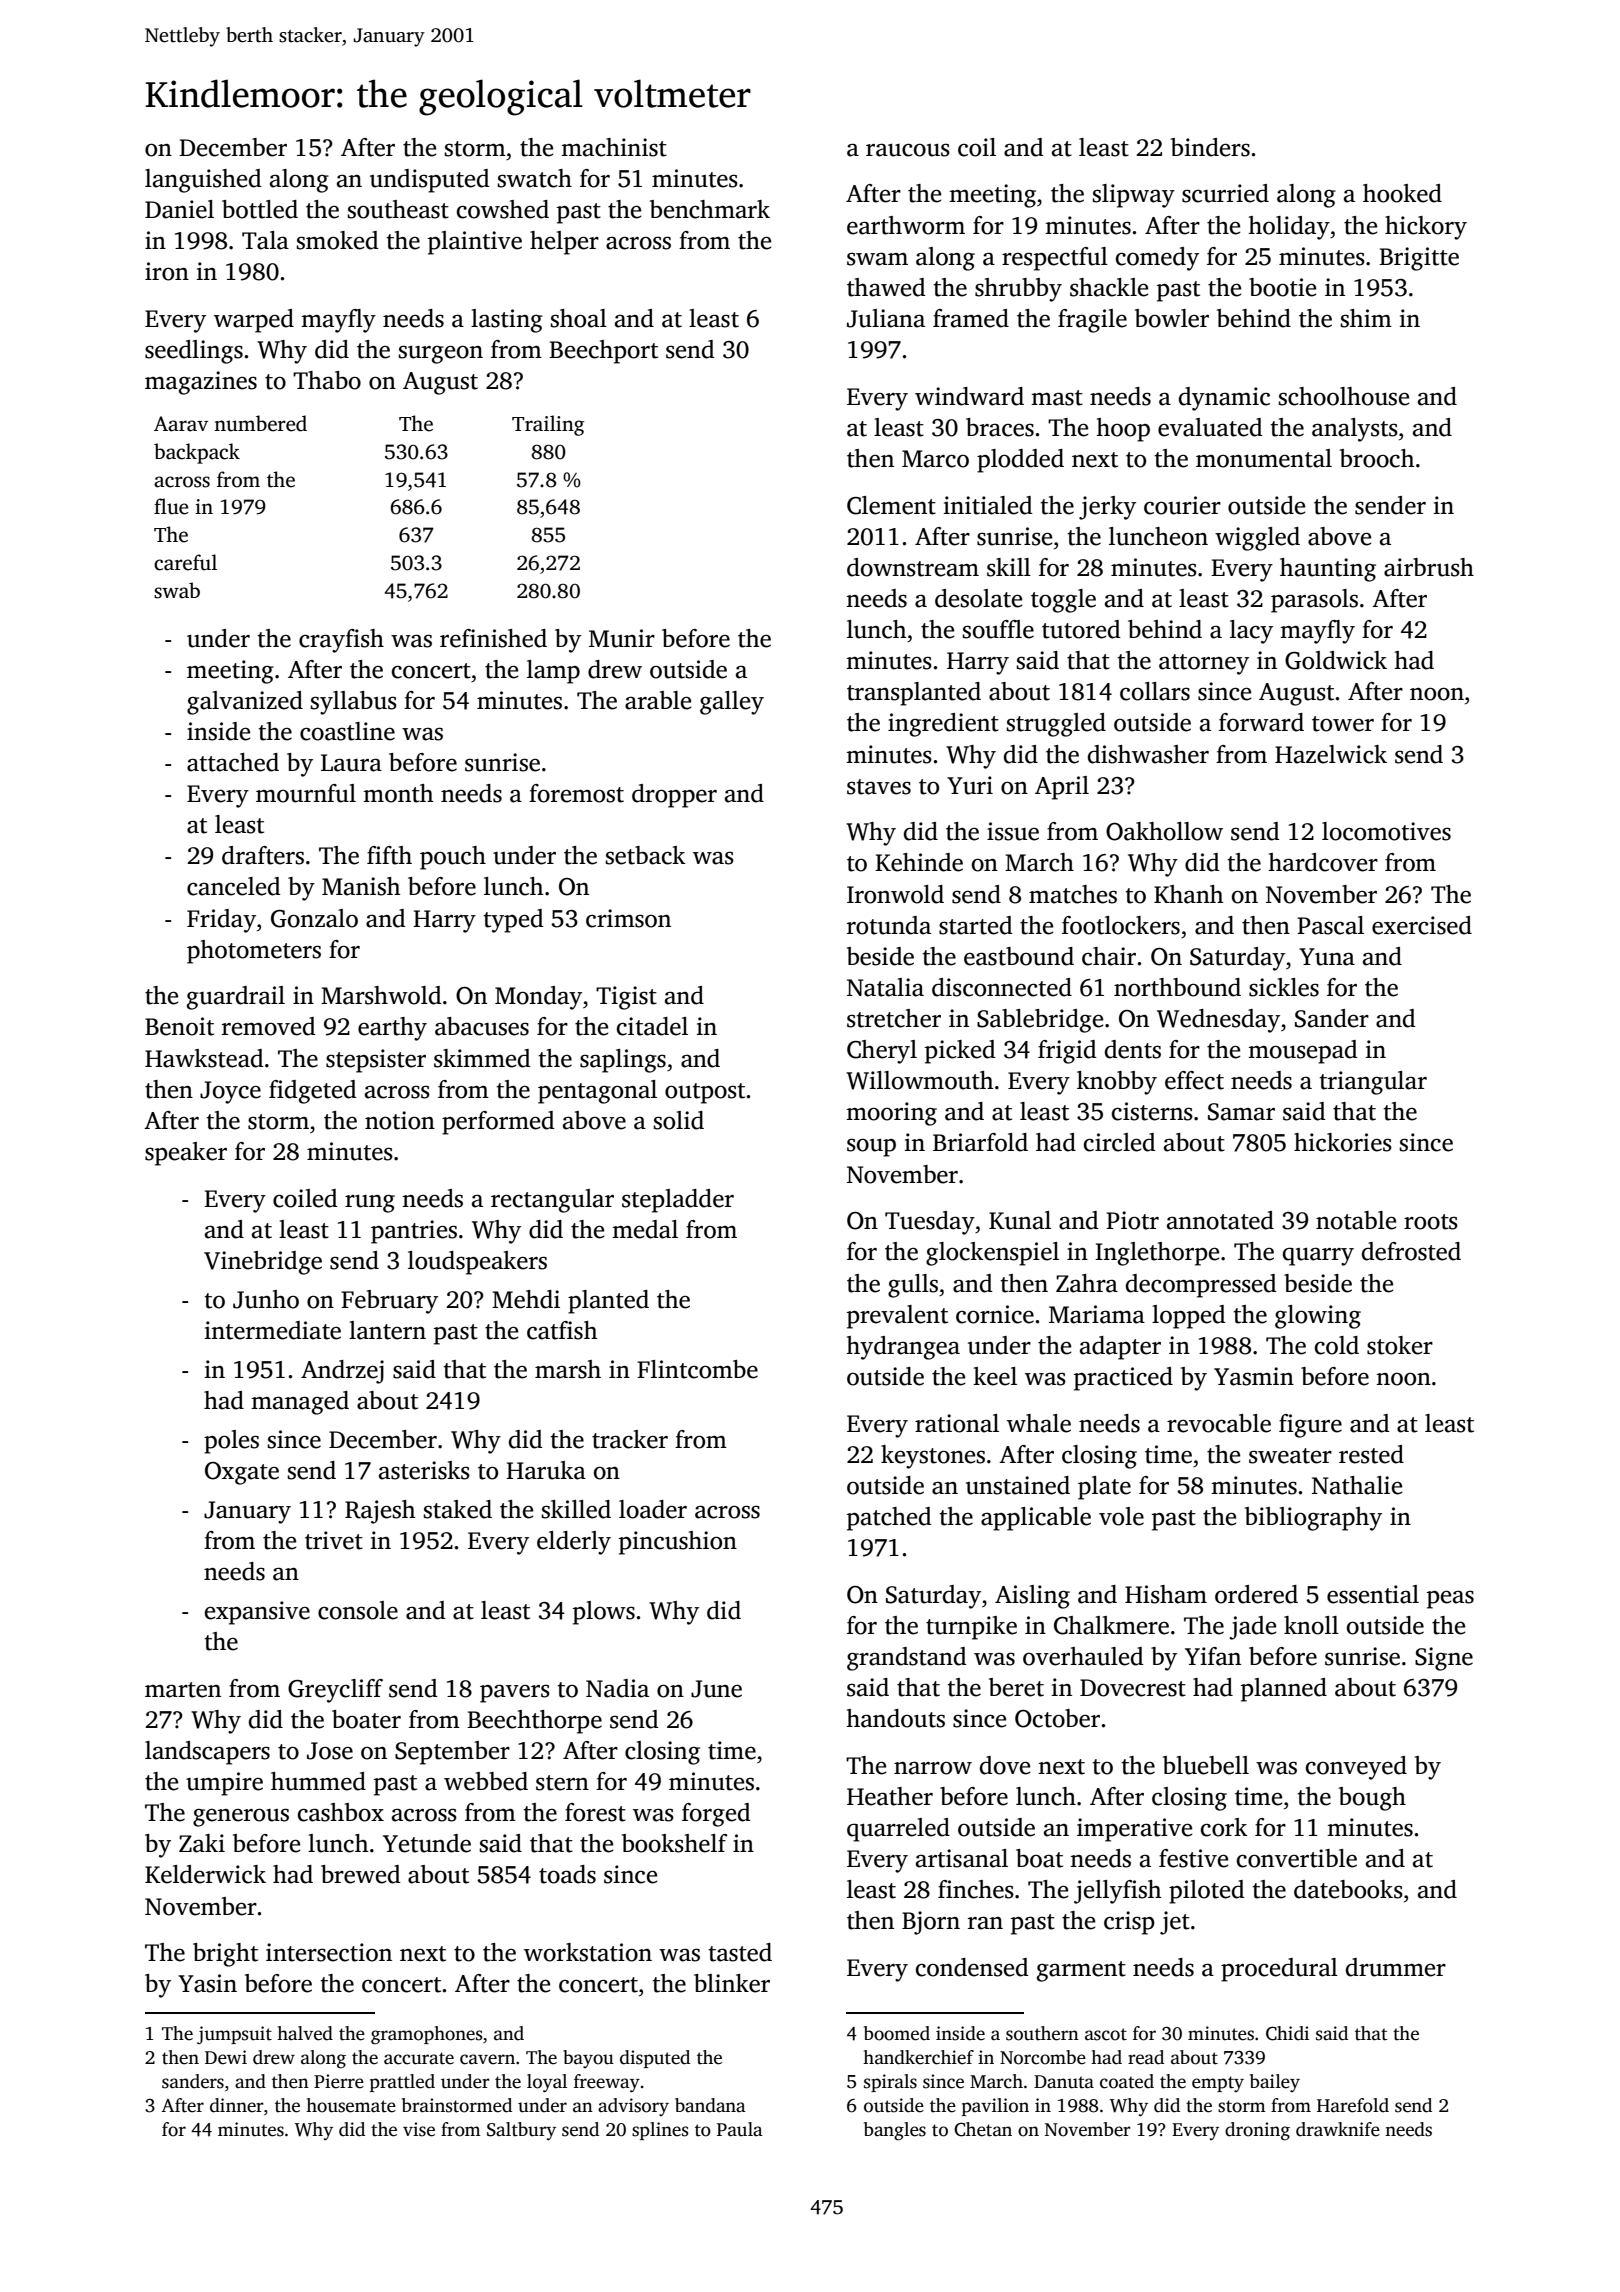 This document has height=2292, width=1620. Describe the element at coordinates (1419, 259) in the document. I see `Brigitte` at that location.
